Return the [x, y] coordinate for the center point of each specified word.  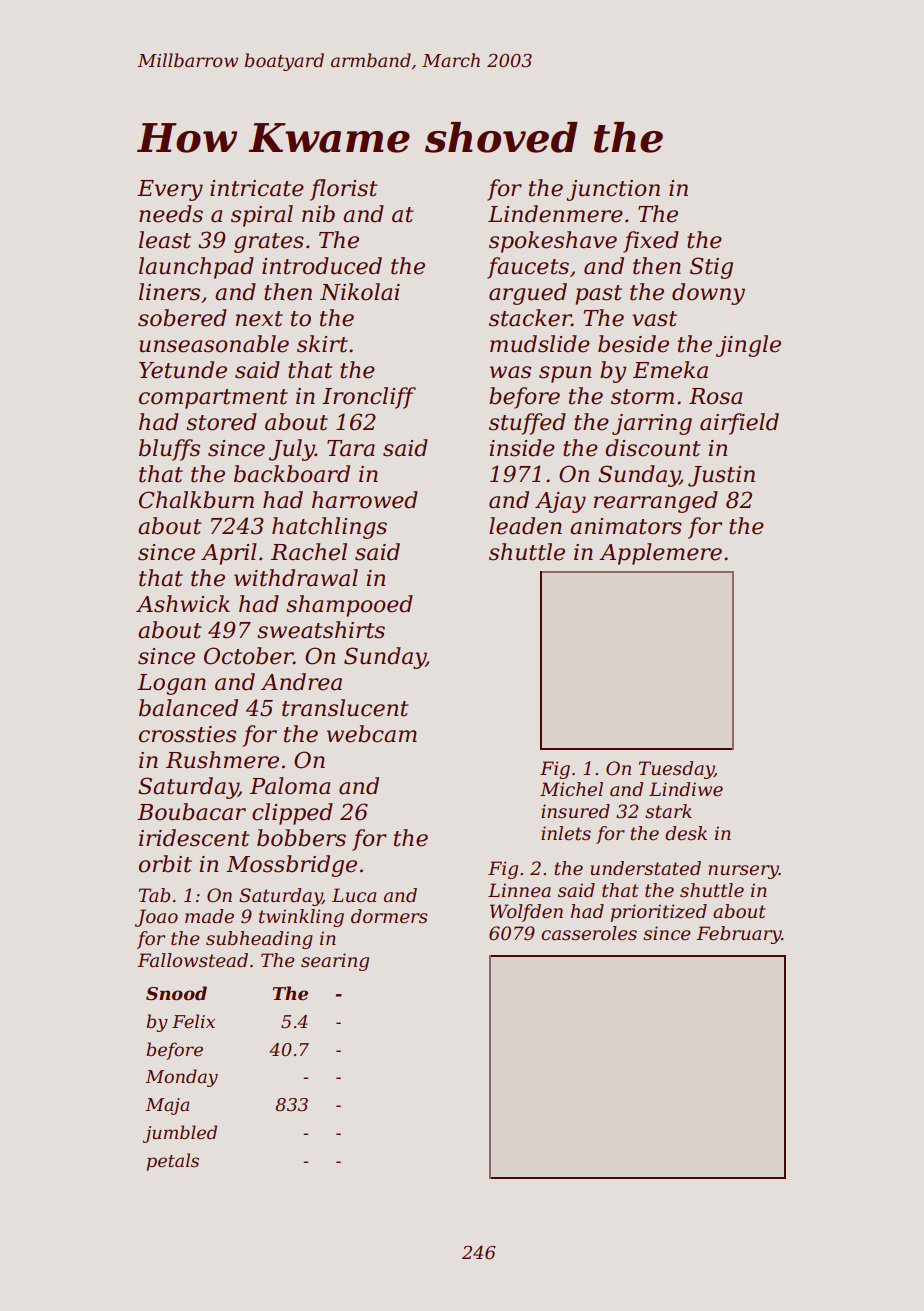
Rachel [309, 552]
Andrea [301, 682]
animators [626, 526]
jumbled [180, 1134]
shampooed [349, 606]
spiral [262, 216]
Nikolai [360, 292]
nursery [743, 872]
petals [173, 1162]
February [739, 935]
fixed [651, 242]
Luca [354, 895]
